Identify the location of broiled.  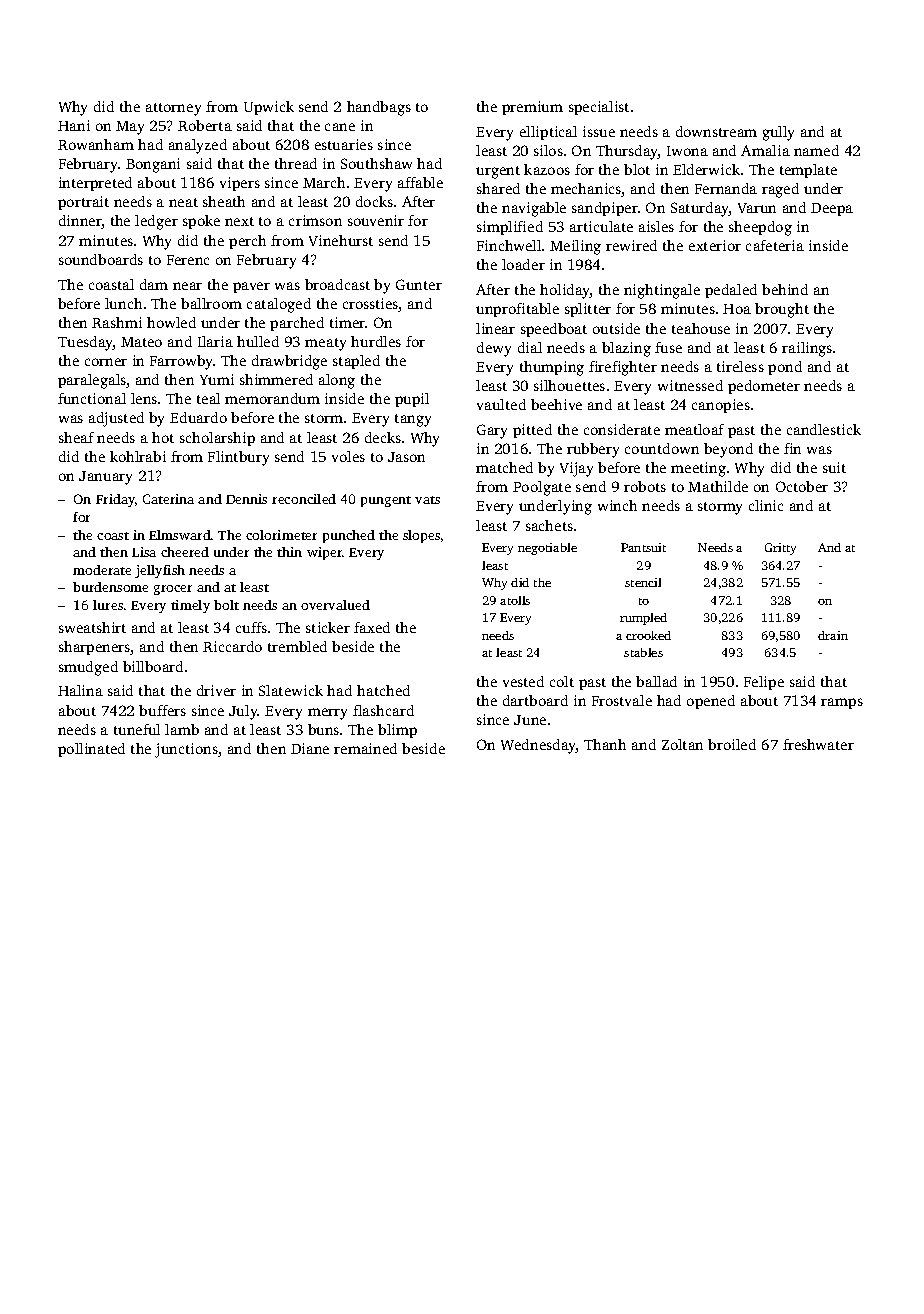
(732, 744).
